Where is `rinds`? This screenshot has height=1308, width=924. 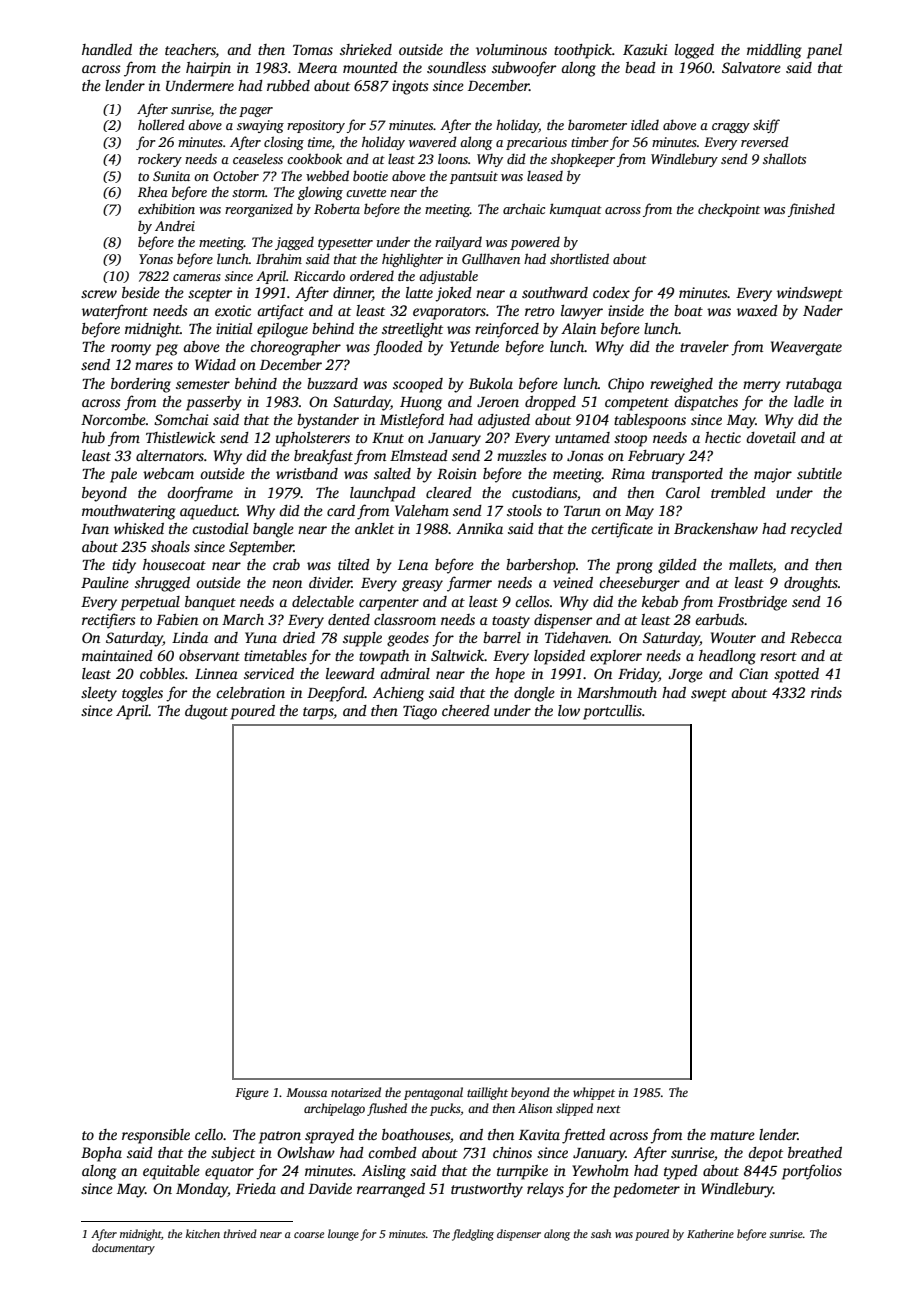
rinds is located at coordinates (826, 692).
